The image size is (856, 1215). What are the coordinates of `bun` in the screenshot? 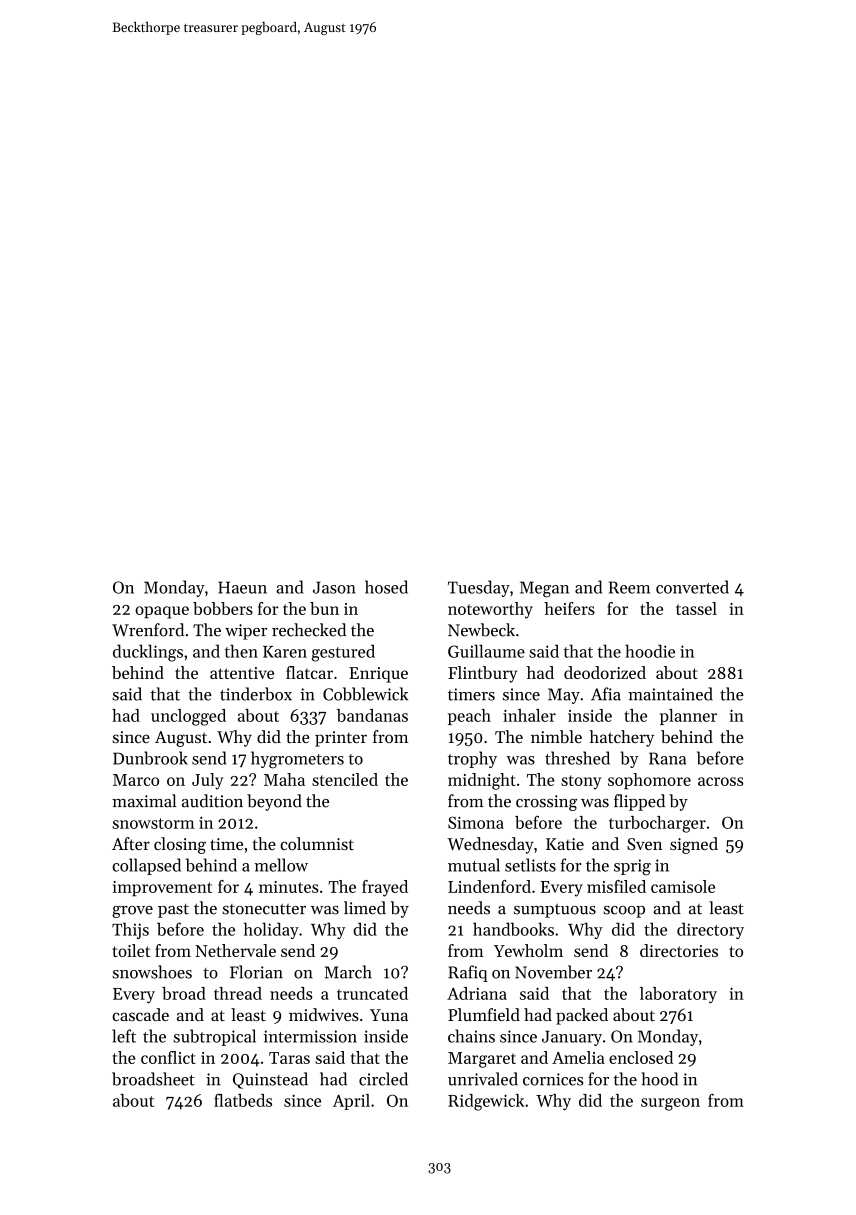 It's located at (324, 608).
